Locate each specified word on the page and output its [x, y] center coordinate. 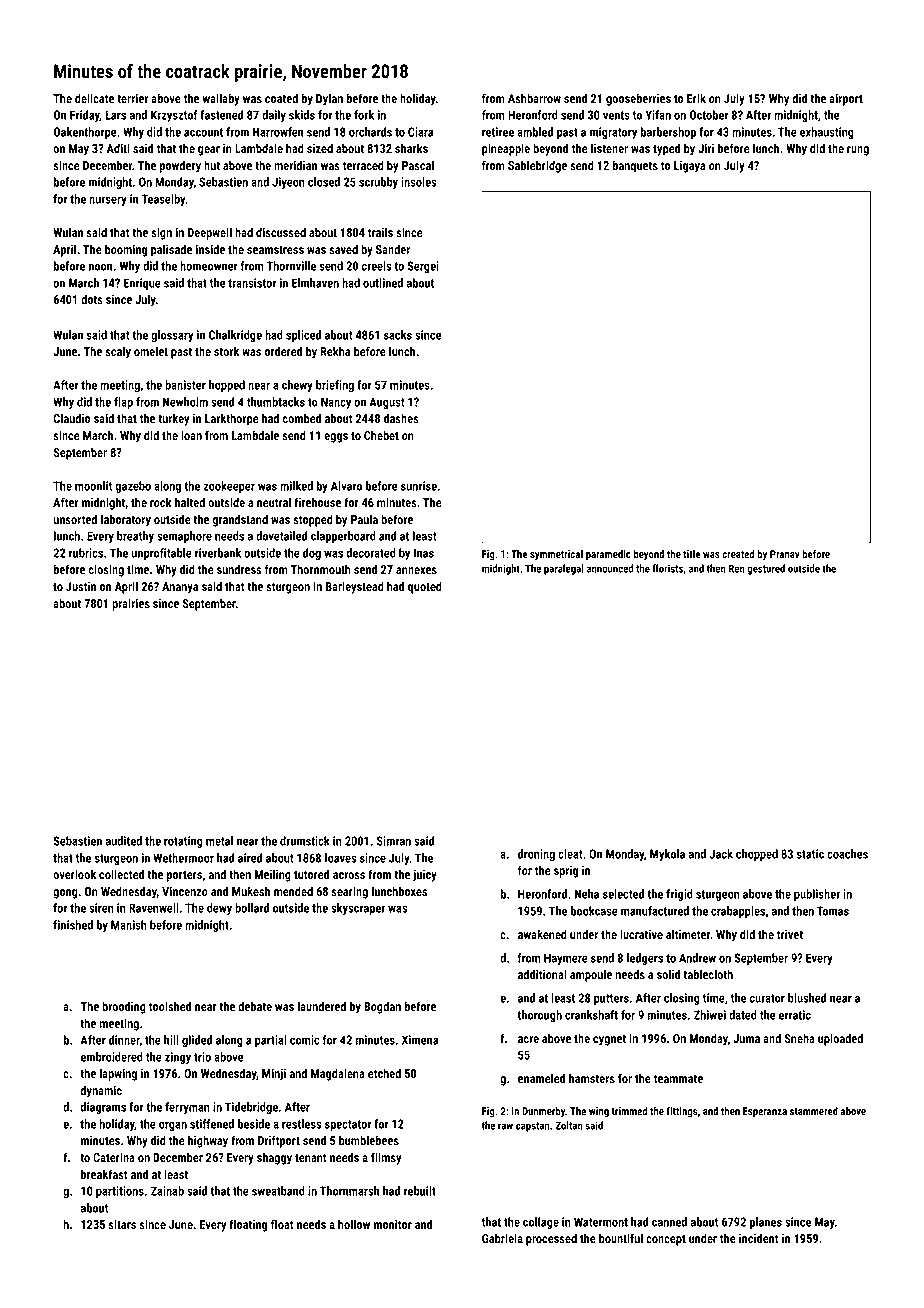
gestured [766, 569]
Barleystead [355, 587]
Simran [394, 841]
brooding [124, 1007]
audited [124, 841]
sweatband [278, 1191]
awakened [542, 934]
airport [846, 100]
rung [858, 151]
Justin [81, 586]
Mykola [667, 855]
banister [185, 385]
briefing [335, 386]
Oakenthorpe [85, 133]
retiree [498, 132]
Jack [721, 854]
